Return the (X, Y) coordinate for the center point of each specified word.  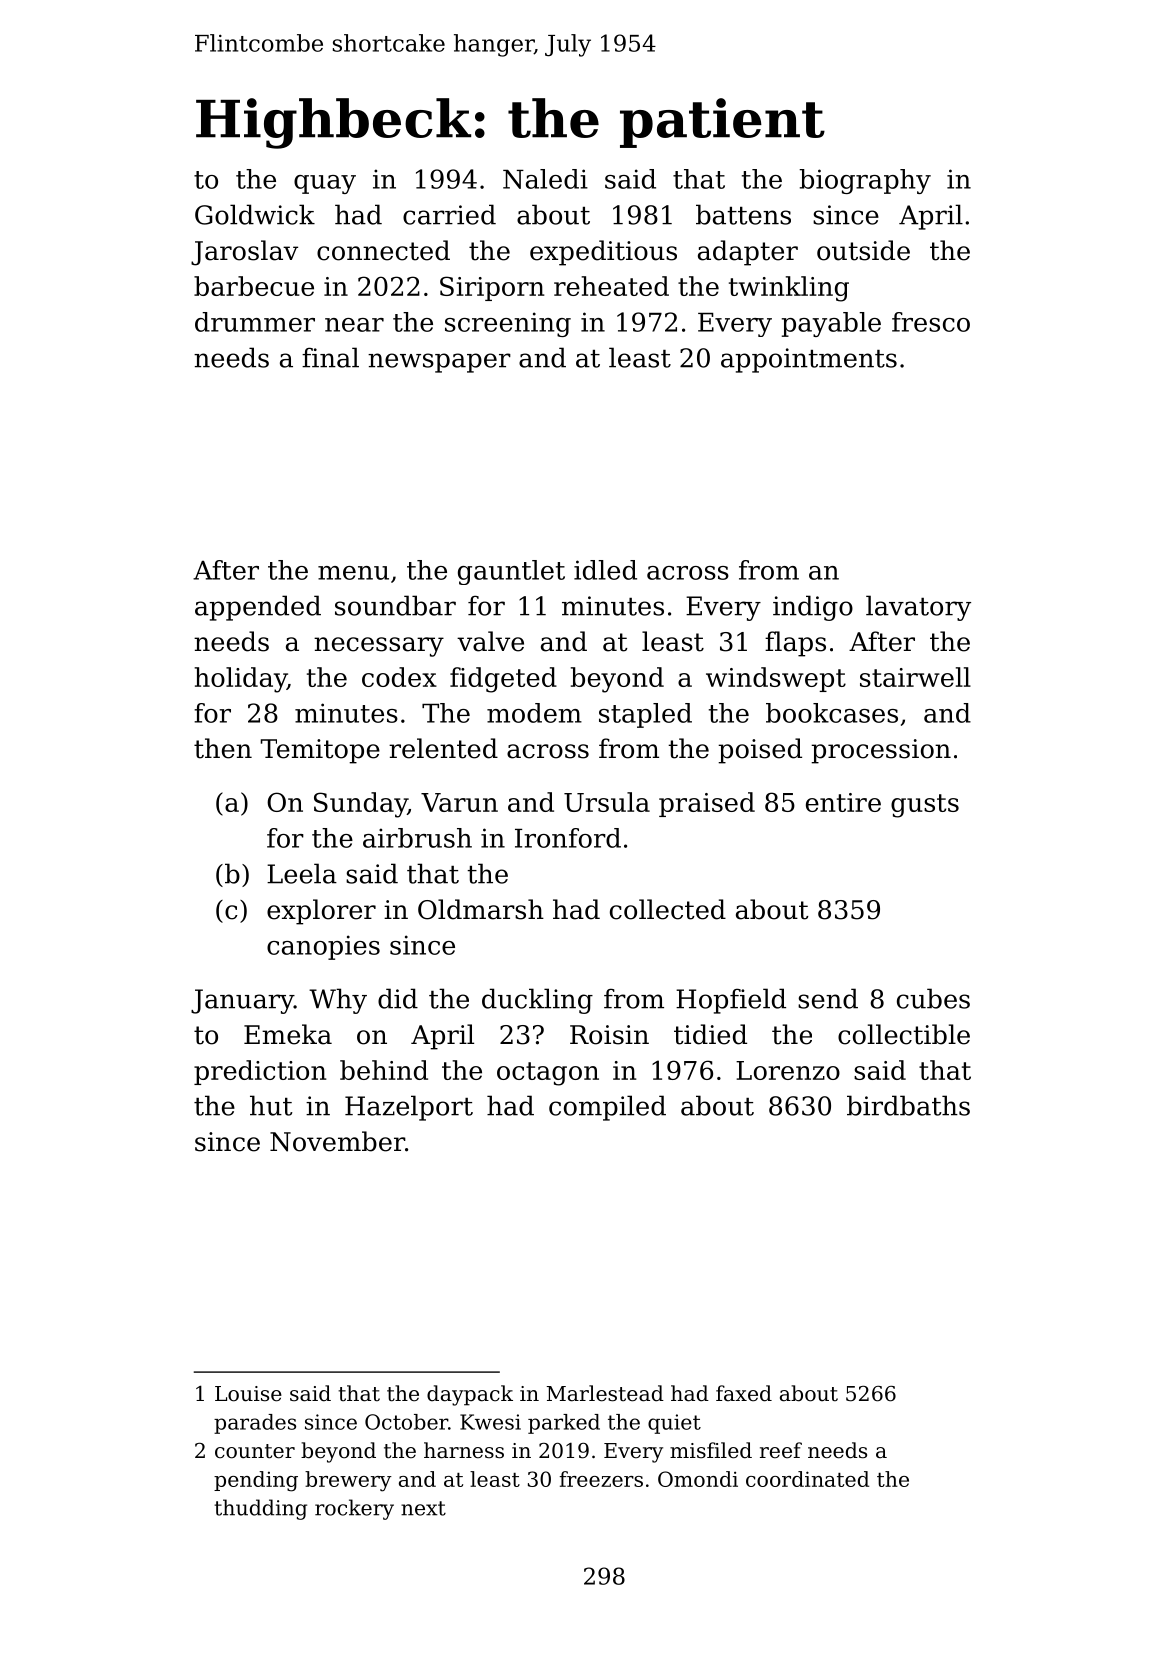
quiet (674, 1424)
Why (338, 1001)
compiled (607, 1108)
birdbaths (908, 1105)
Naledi (545, 179)
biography (865, 181)
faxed (744, 1393)
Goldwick (255, 214)
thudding (260, 1509)
